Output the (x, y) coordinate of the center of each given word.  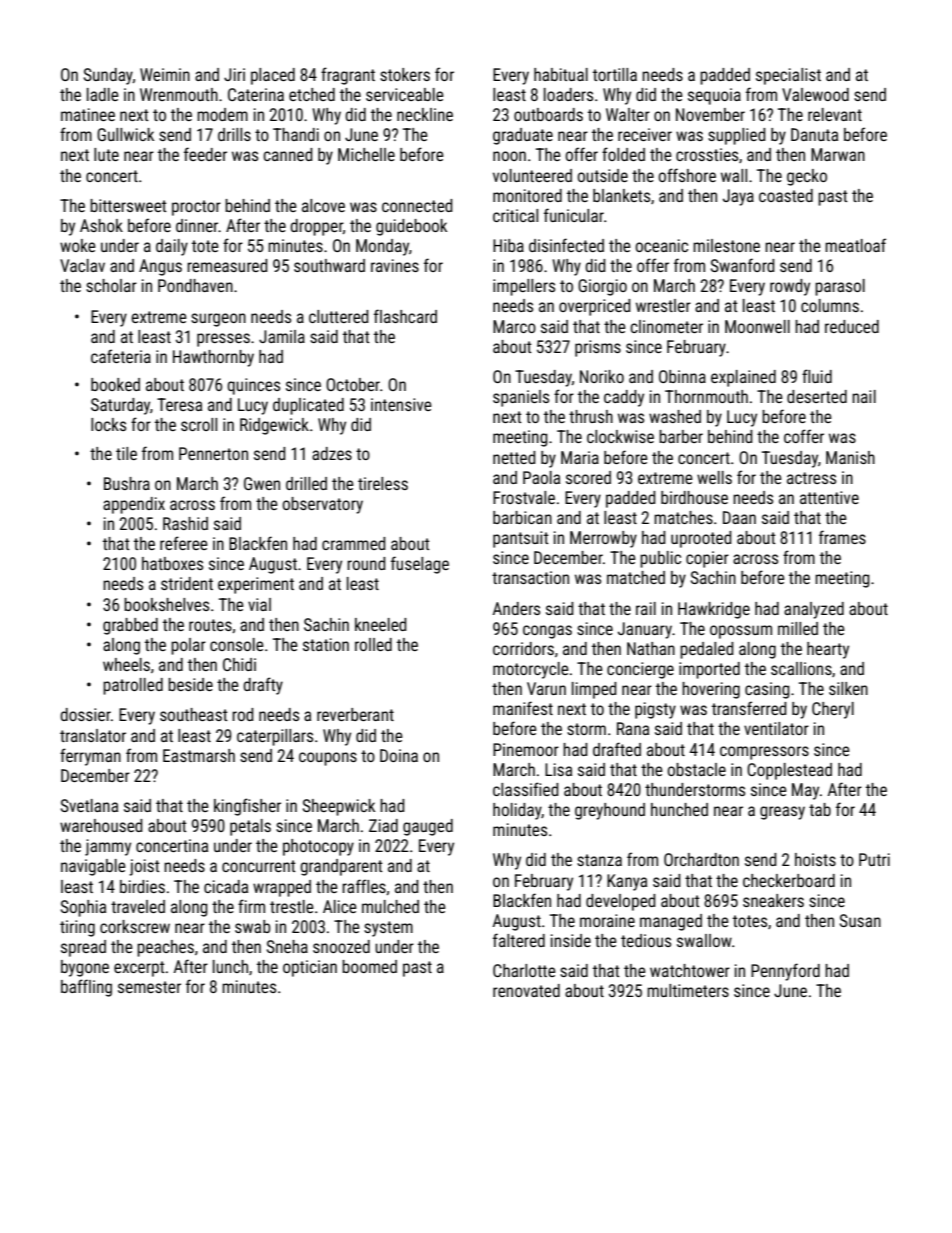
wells (714, 477)
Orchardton (701, 859)
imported (709, 670)
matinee (88, 114)
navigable (93, 867)
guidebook (411, 227)
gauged (428, 827)
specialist (788, 76)
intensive (401, 404)
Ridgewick (274, 426)
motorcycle (531, 670)
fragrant (348, 76)
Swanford (743, 265)
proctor (196, 208)
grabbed (130, 626)
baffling (86, 988)
